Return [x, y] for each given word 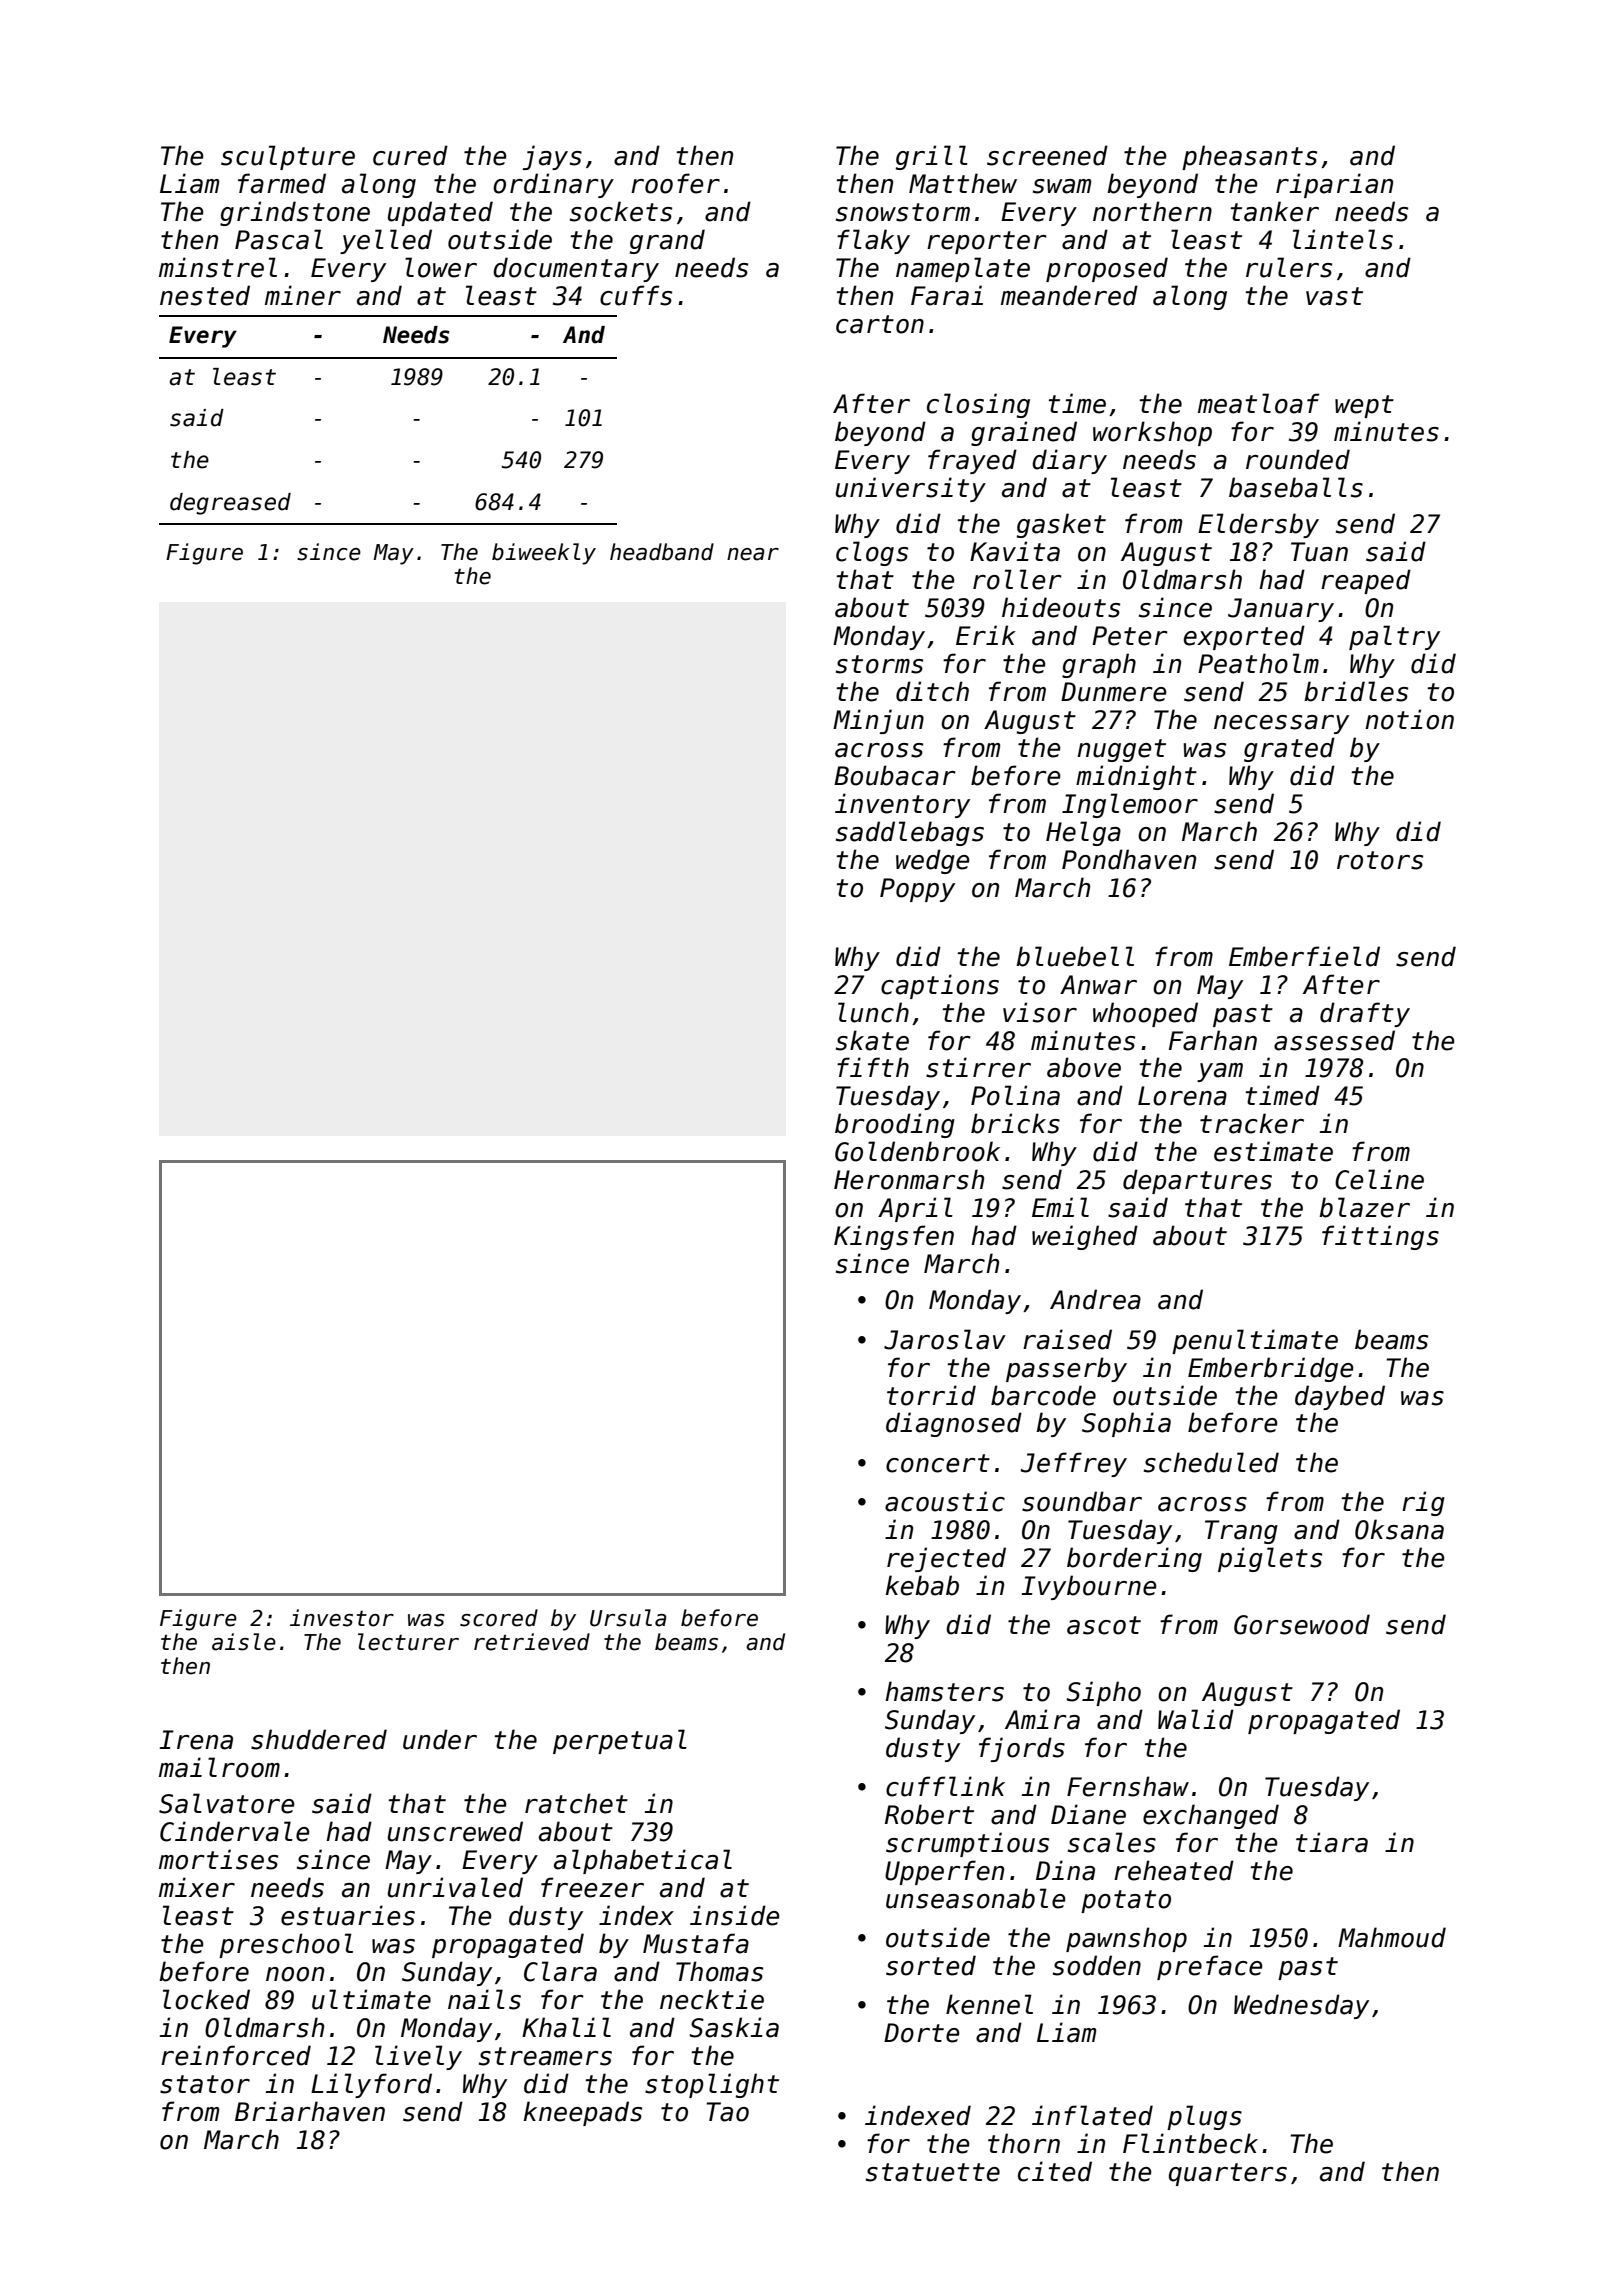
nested [205, 295]
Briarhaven [310, 2111]
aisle [244, 1642]
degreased [230, 504]
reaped [1366, 581]
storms [879, 664]
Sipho [1103, 1693]
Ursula [628, 1618]
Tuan [1319, 552]
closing [978, 405]
